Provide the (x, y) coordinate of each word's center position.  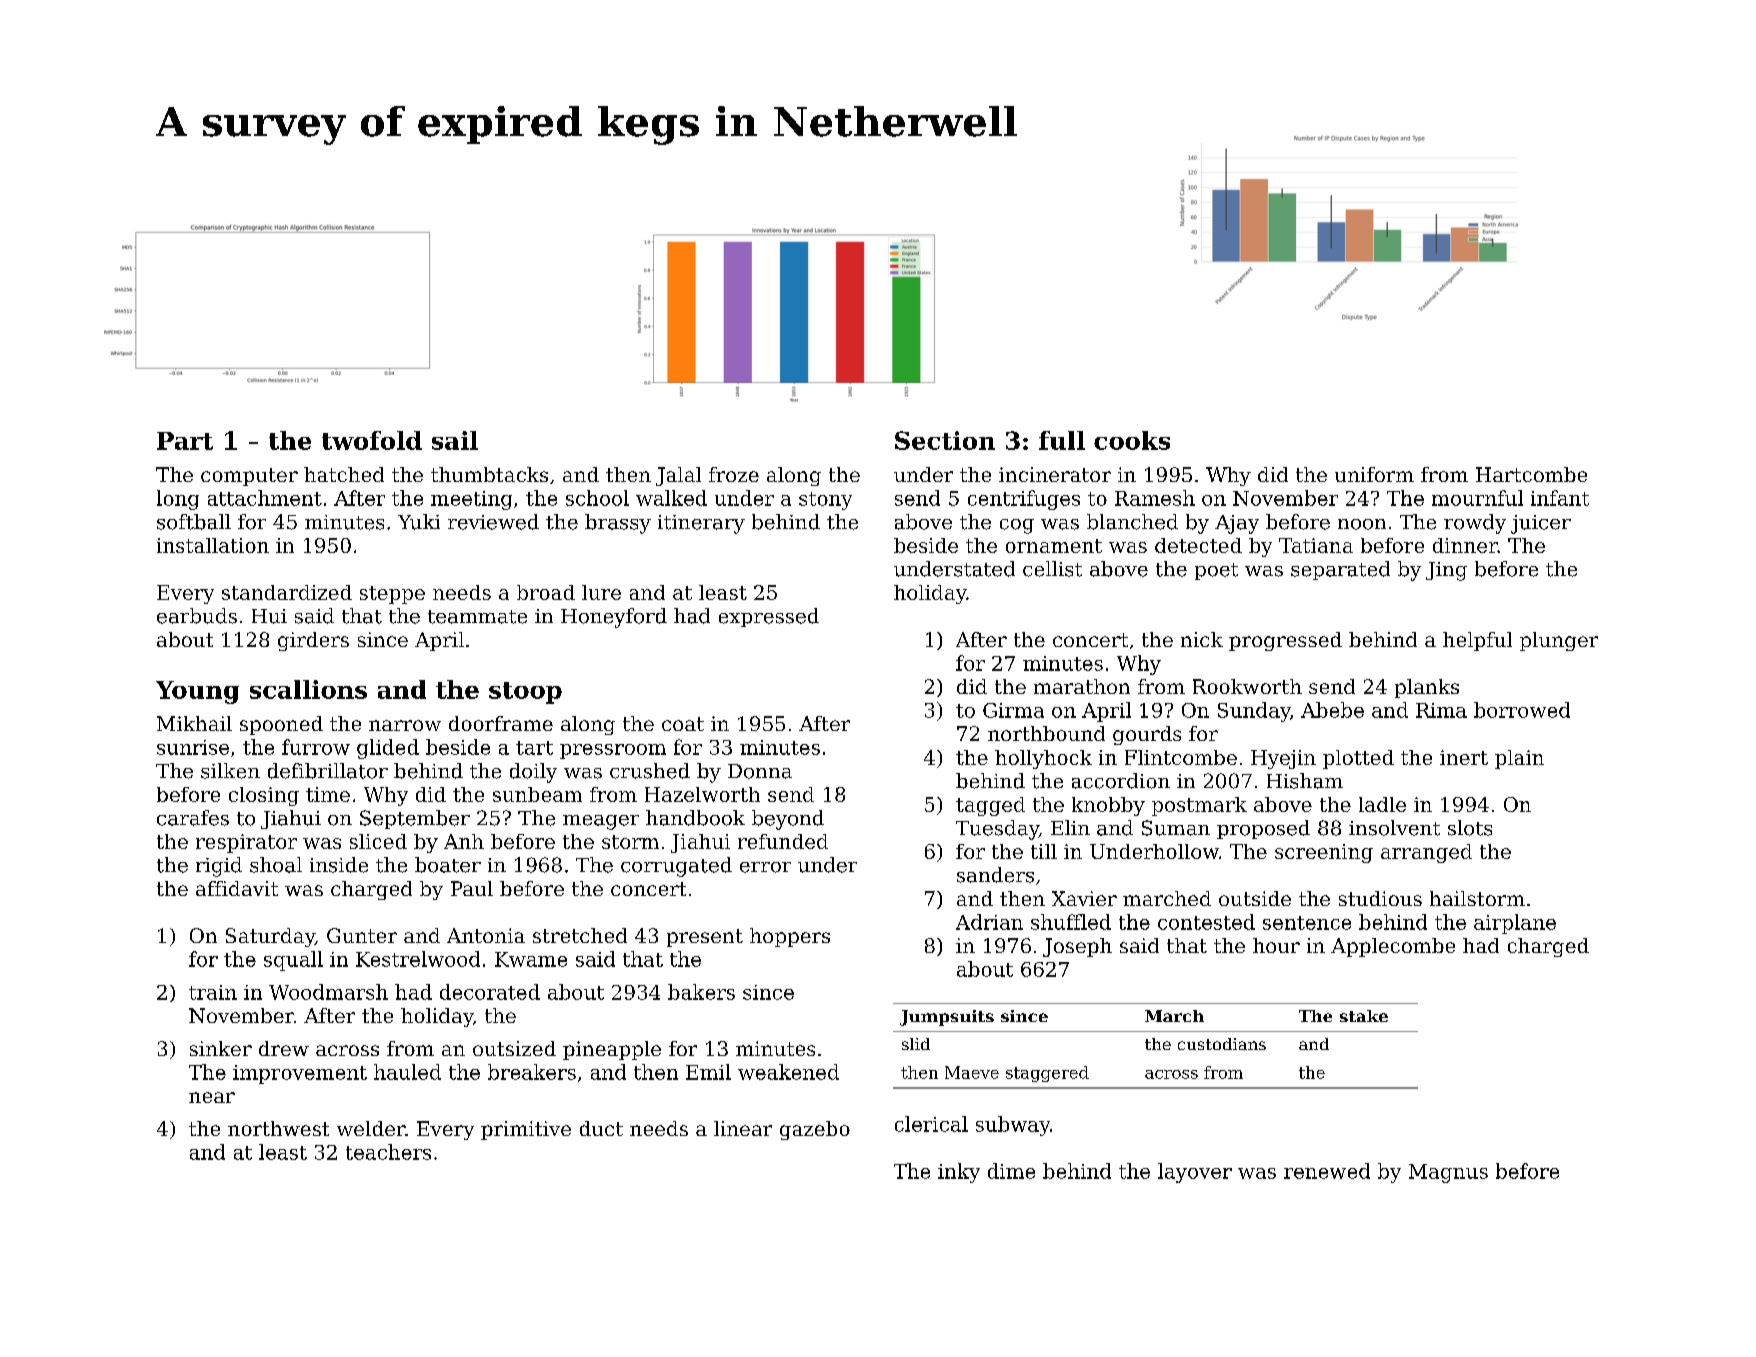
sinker (221, 1048)
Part (185, 441)
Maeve (972, 1072)
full (1062, 440)
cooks (1132, 440)
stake (1364, 1016)
